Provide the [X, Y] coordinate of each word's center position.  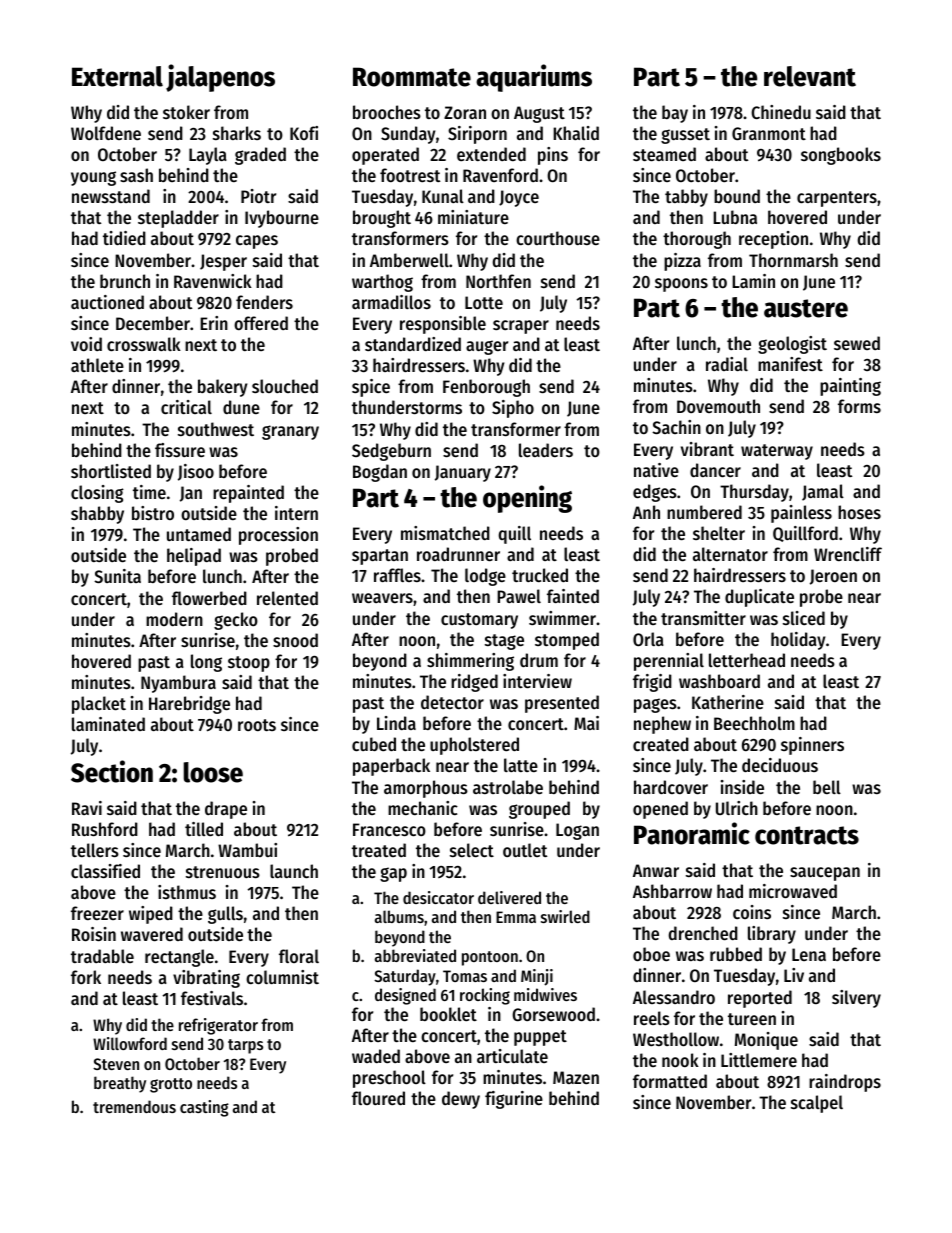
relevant [810, 76]
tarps [245, 1046]
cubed [374, 744]
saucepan [825, 874]
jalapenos [220, 78]
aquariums [534, 78]
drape [226, 810]
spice [371, 388]
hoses [859, 512]
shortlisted [111, 471]
